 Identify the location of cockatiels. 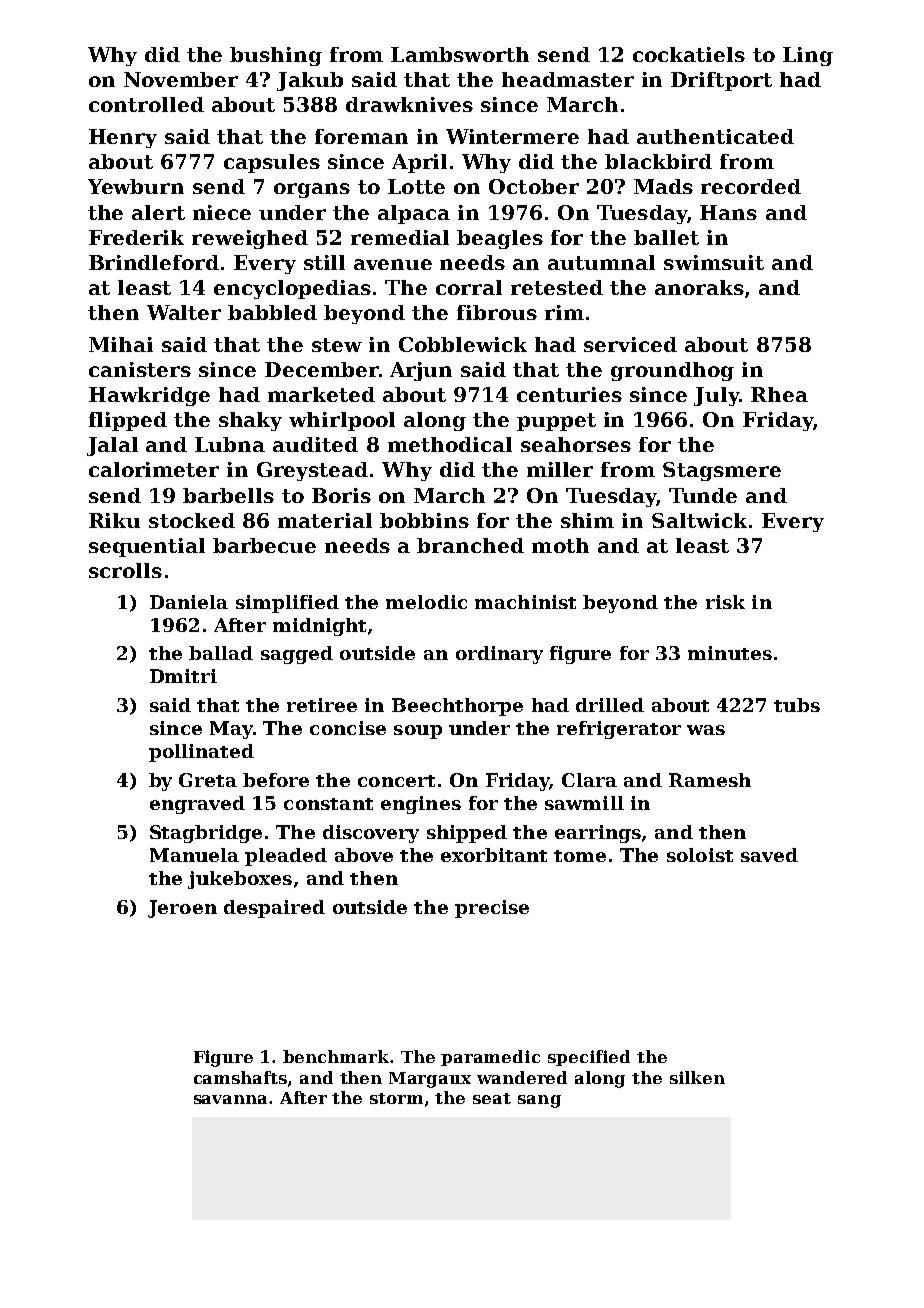
(689, 54).
